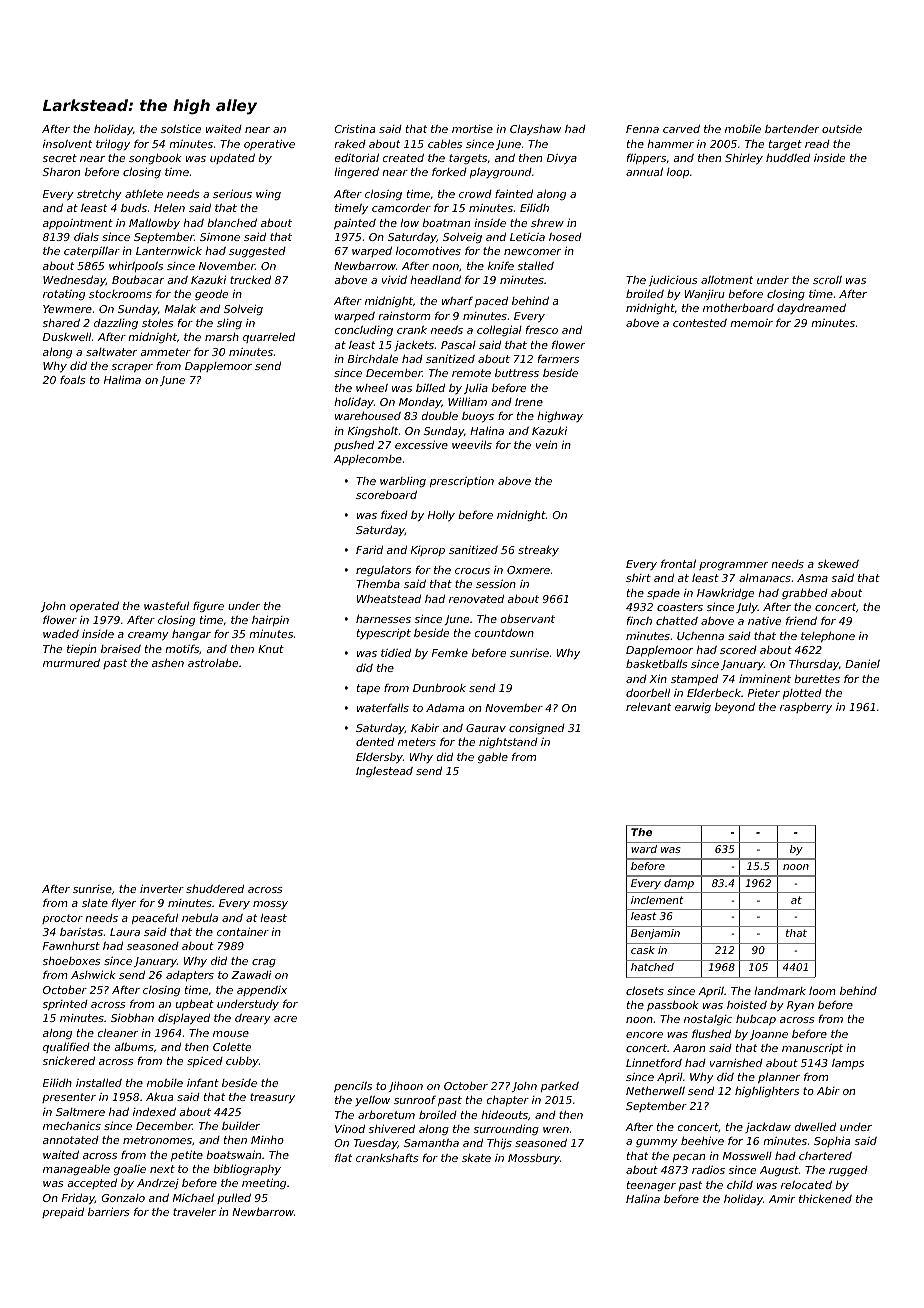  What do you see at coordinates (72, 1126) in the screenshot?
I see `mechanics` at bounding box center [72, 1126].
